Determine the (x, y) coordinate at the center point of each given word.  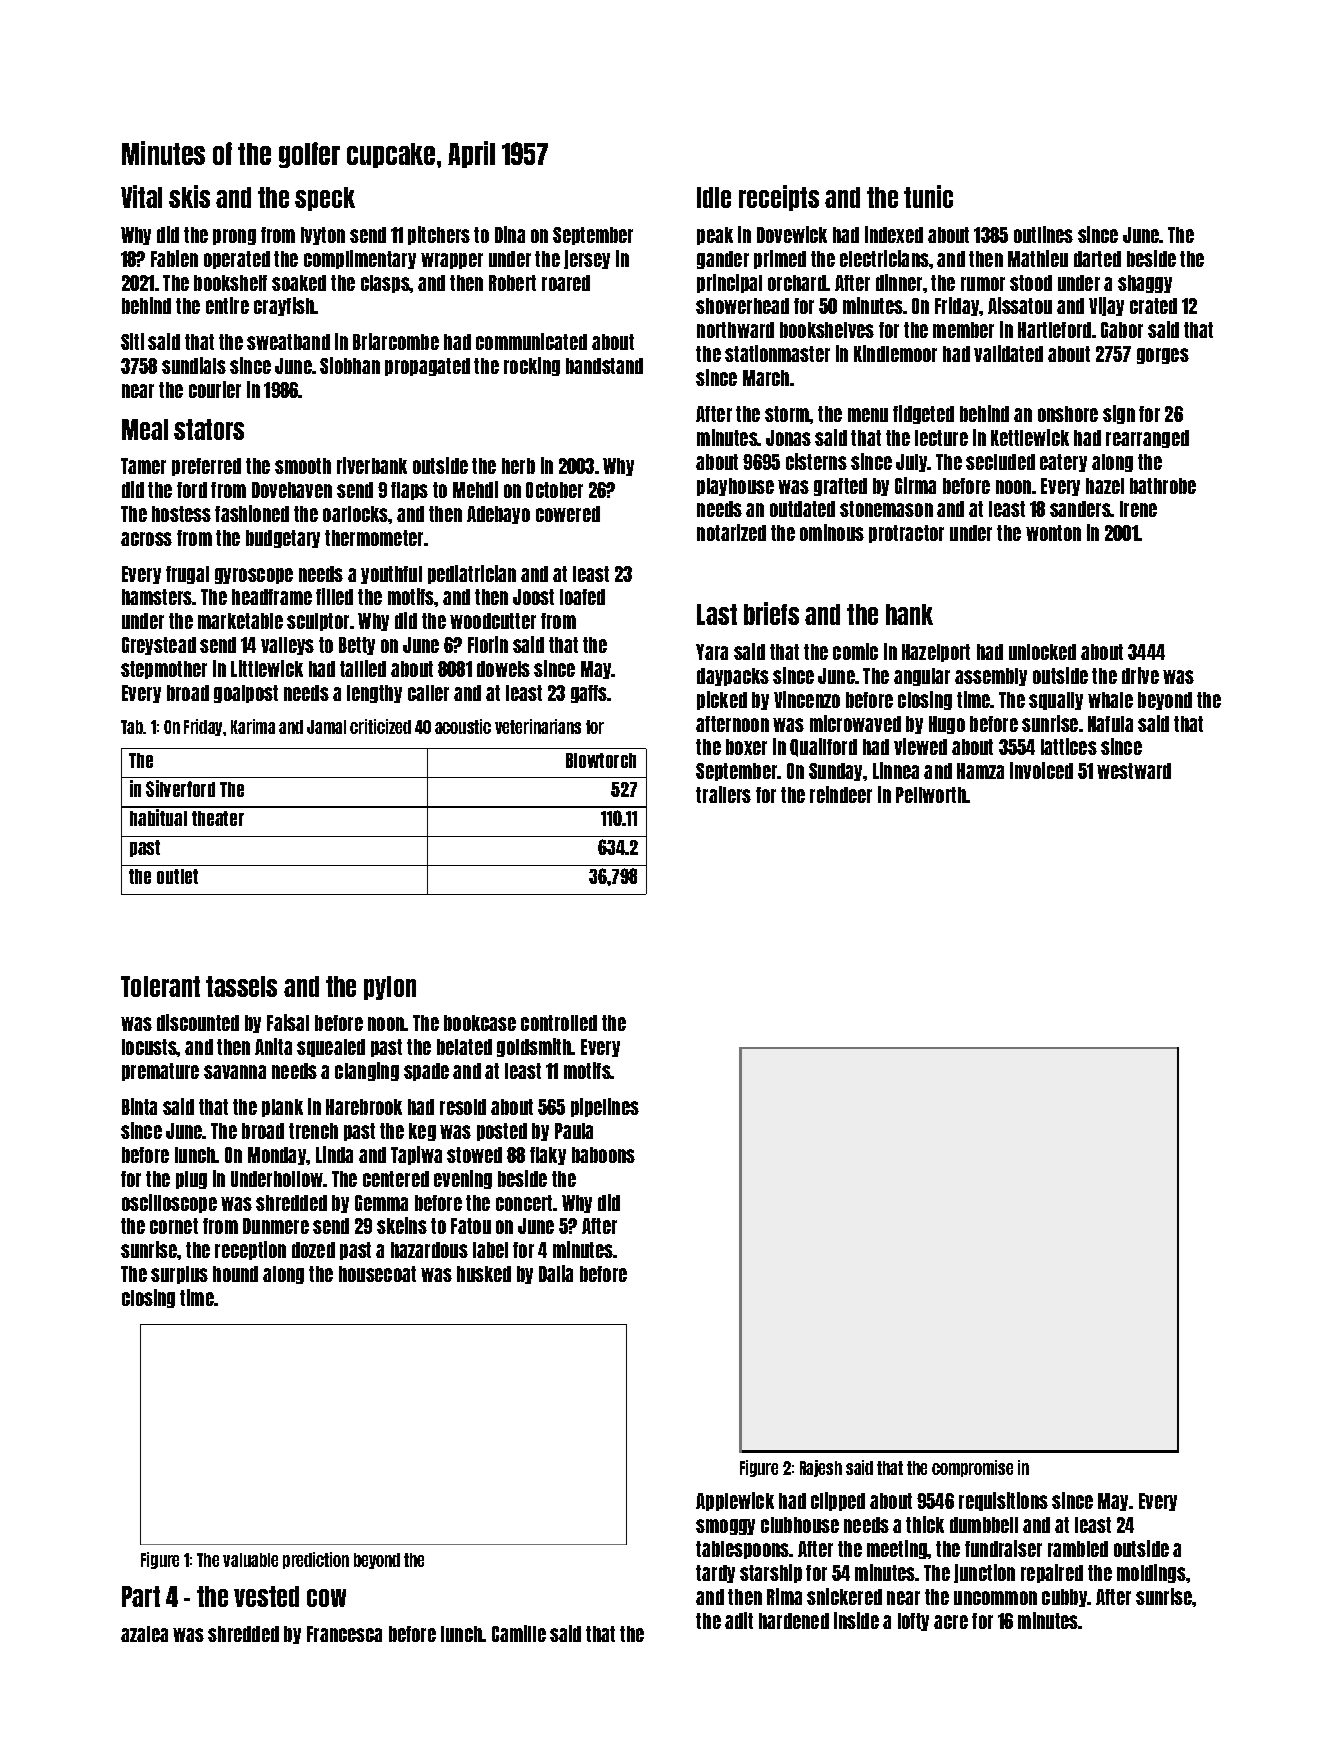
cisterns (816, 461)
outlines (1043, 234)
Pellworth (931, 795)
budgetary (283, 539)
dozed (313, 1250)
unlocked (1042, 652)
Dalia (556, 1273)
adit (739, 1620)
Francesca (344, 1634)
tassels (241, 986)
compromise (972, 1468)
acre (951, 1622)
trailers (723, 794)
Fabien (174, 258)
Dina (510, 234)
